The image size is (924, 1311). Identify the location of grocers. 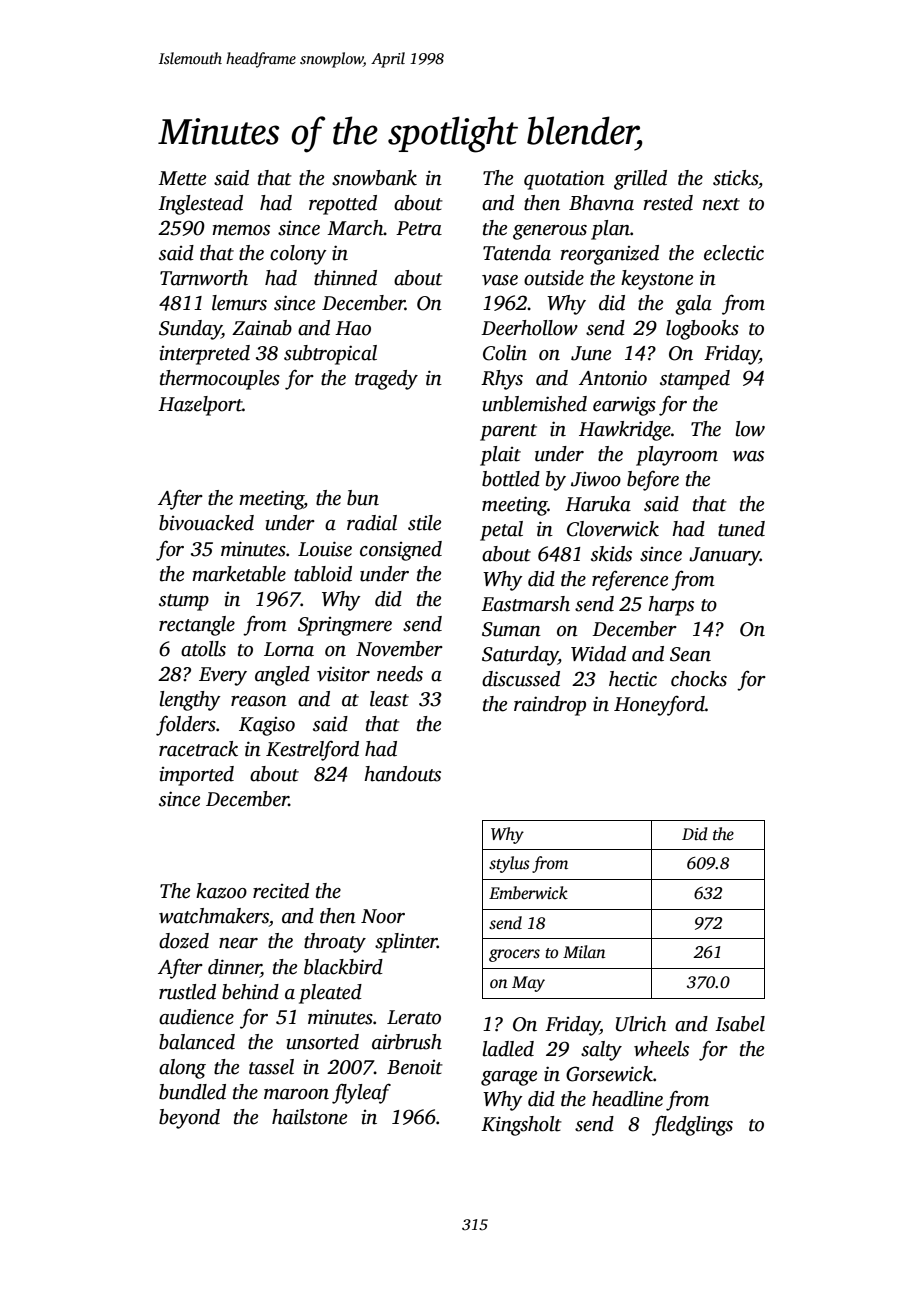
(514, 955).
